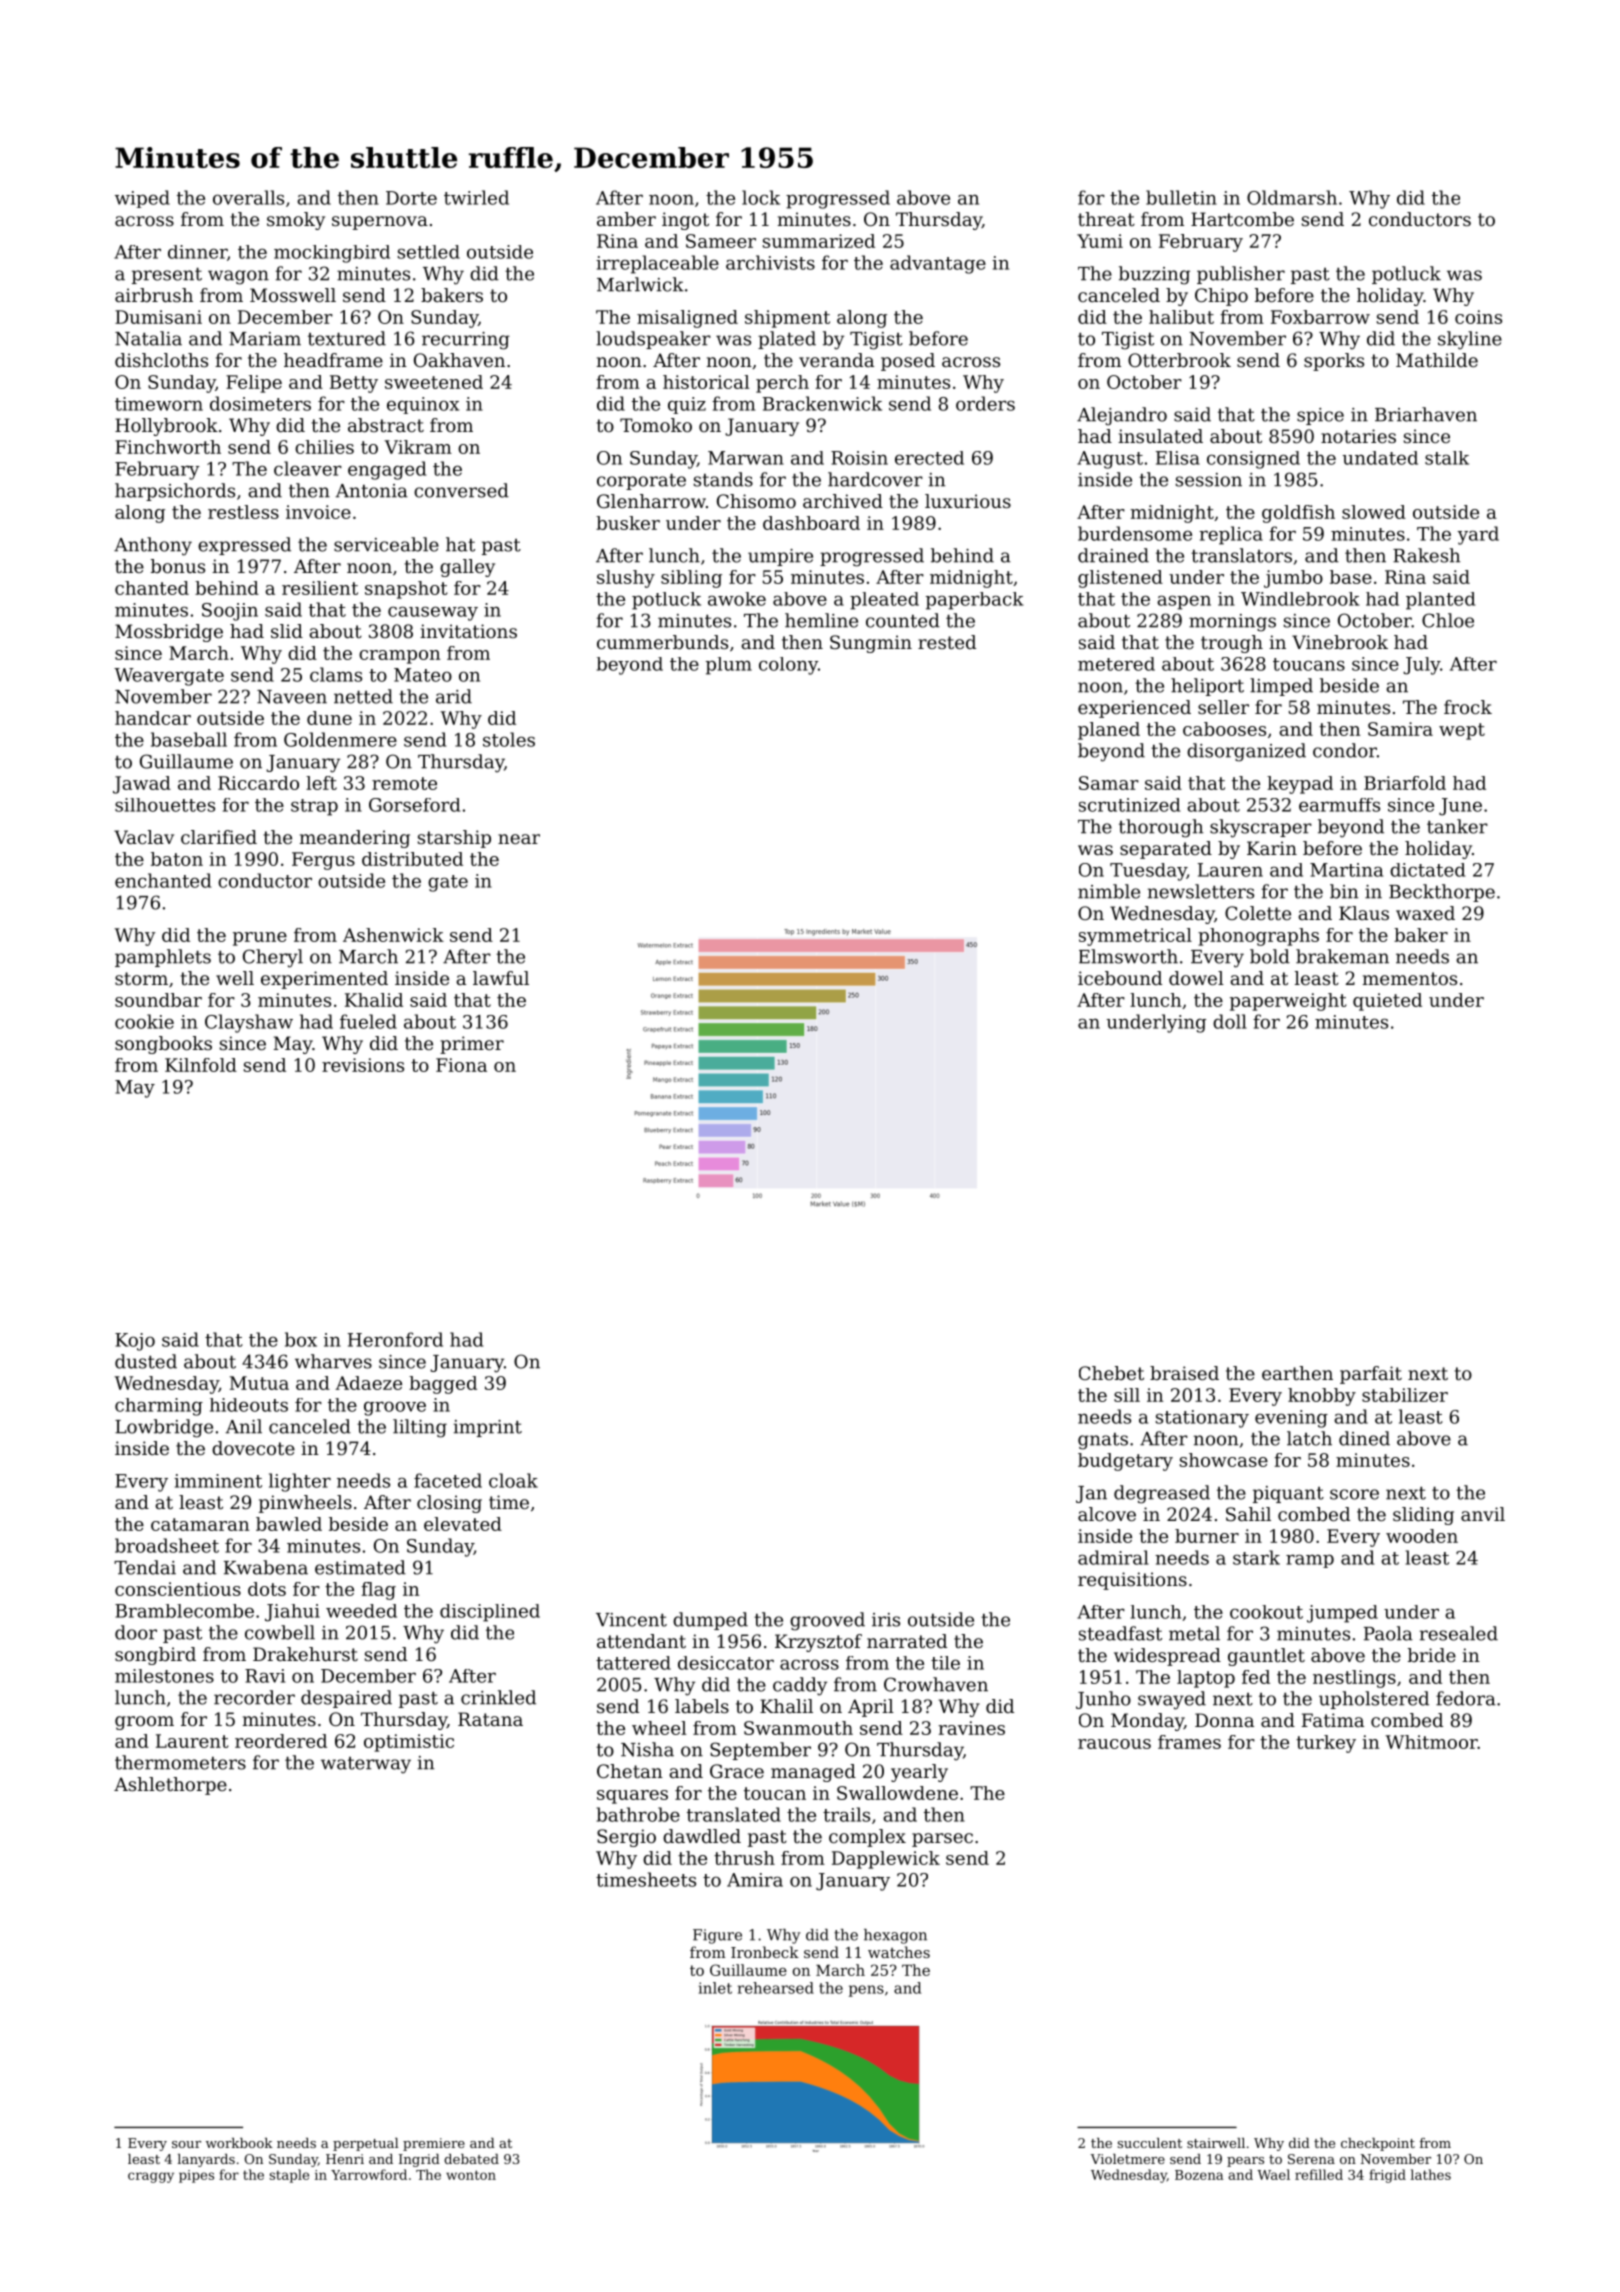 This screenshot has height=2292, width=1620. I want to click on quieted, so click(1387, 1002).
